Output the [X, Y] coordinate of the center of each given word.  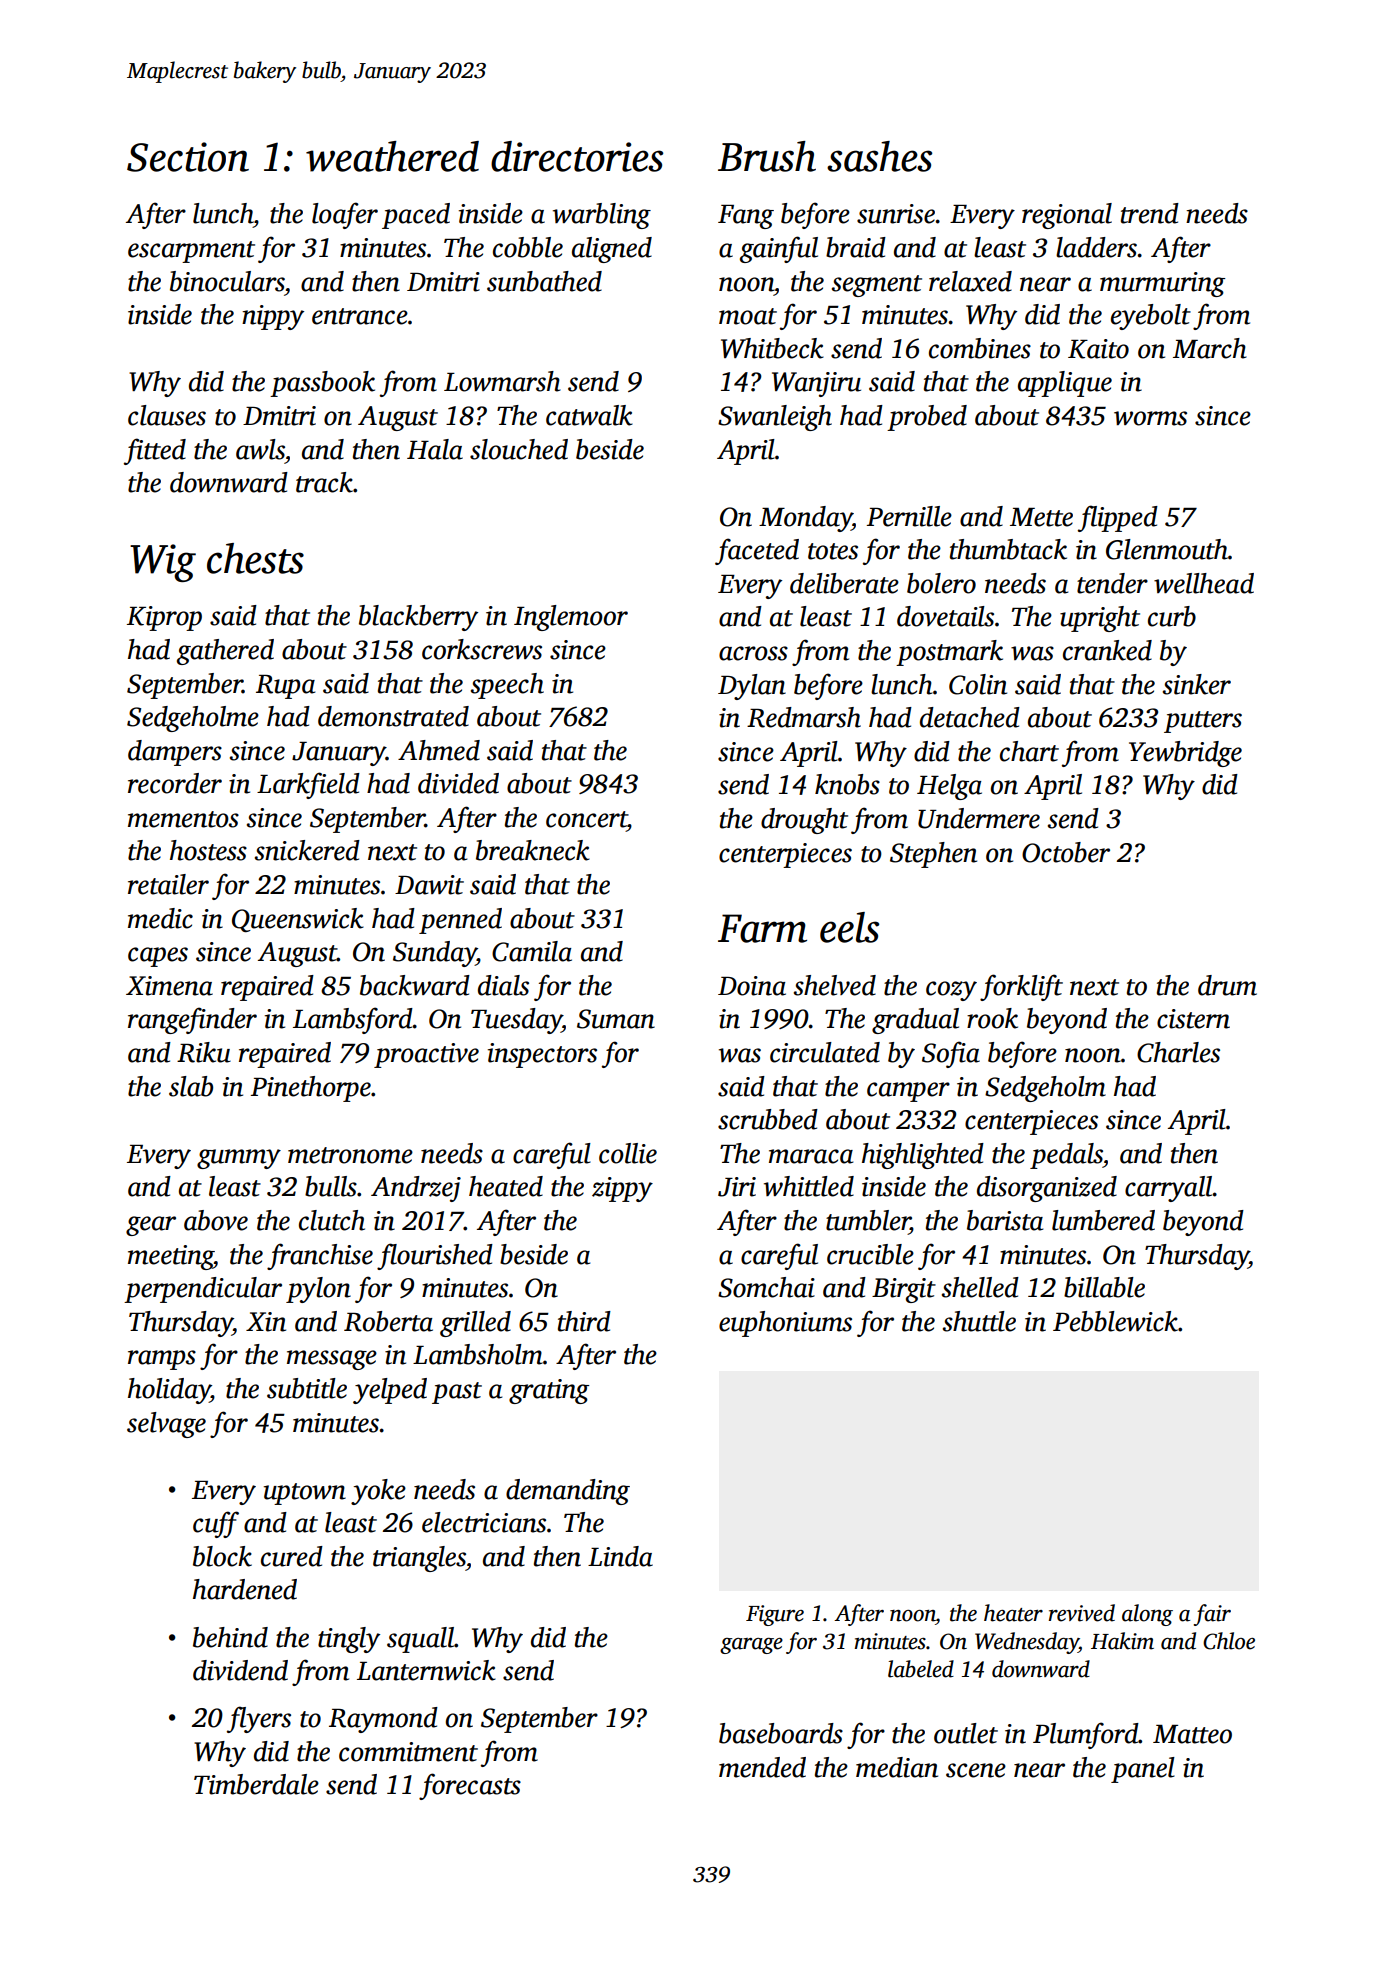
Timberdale [256, 1784]
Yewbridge [1185, 754]
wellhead [1204, 583]
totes [833, 551]
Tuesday [516, 1021]
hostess [208, 850]
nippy [273, 317]
